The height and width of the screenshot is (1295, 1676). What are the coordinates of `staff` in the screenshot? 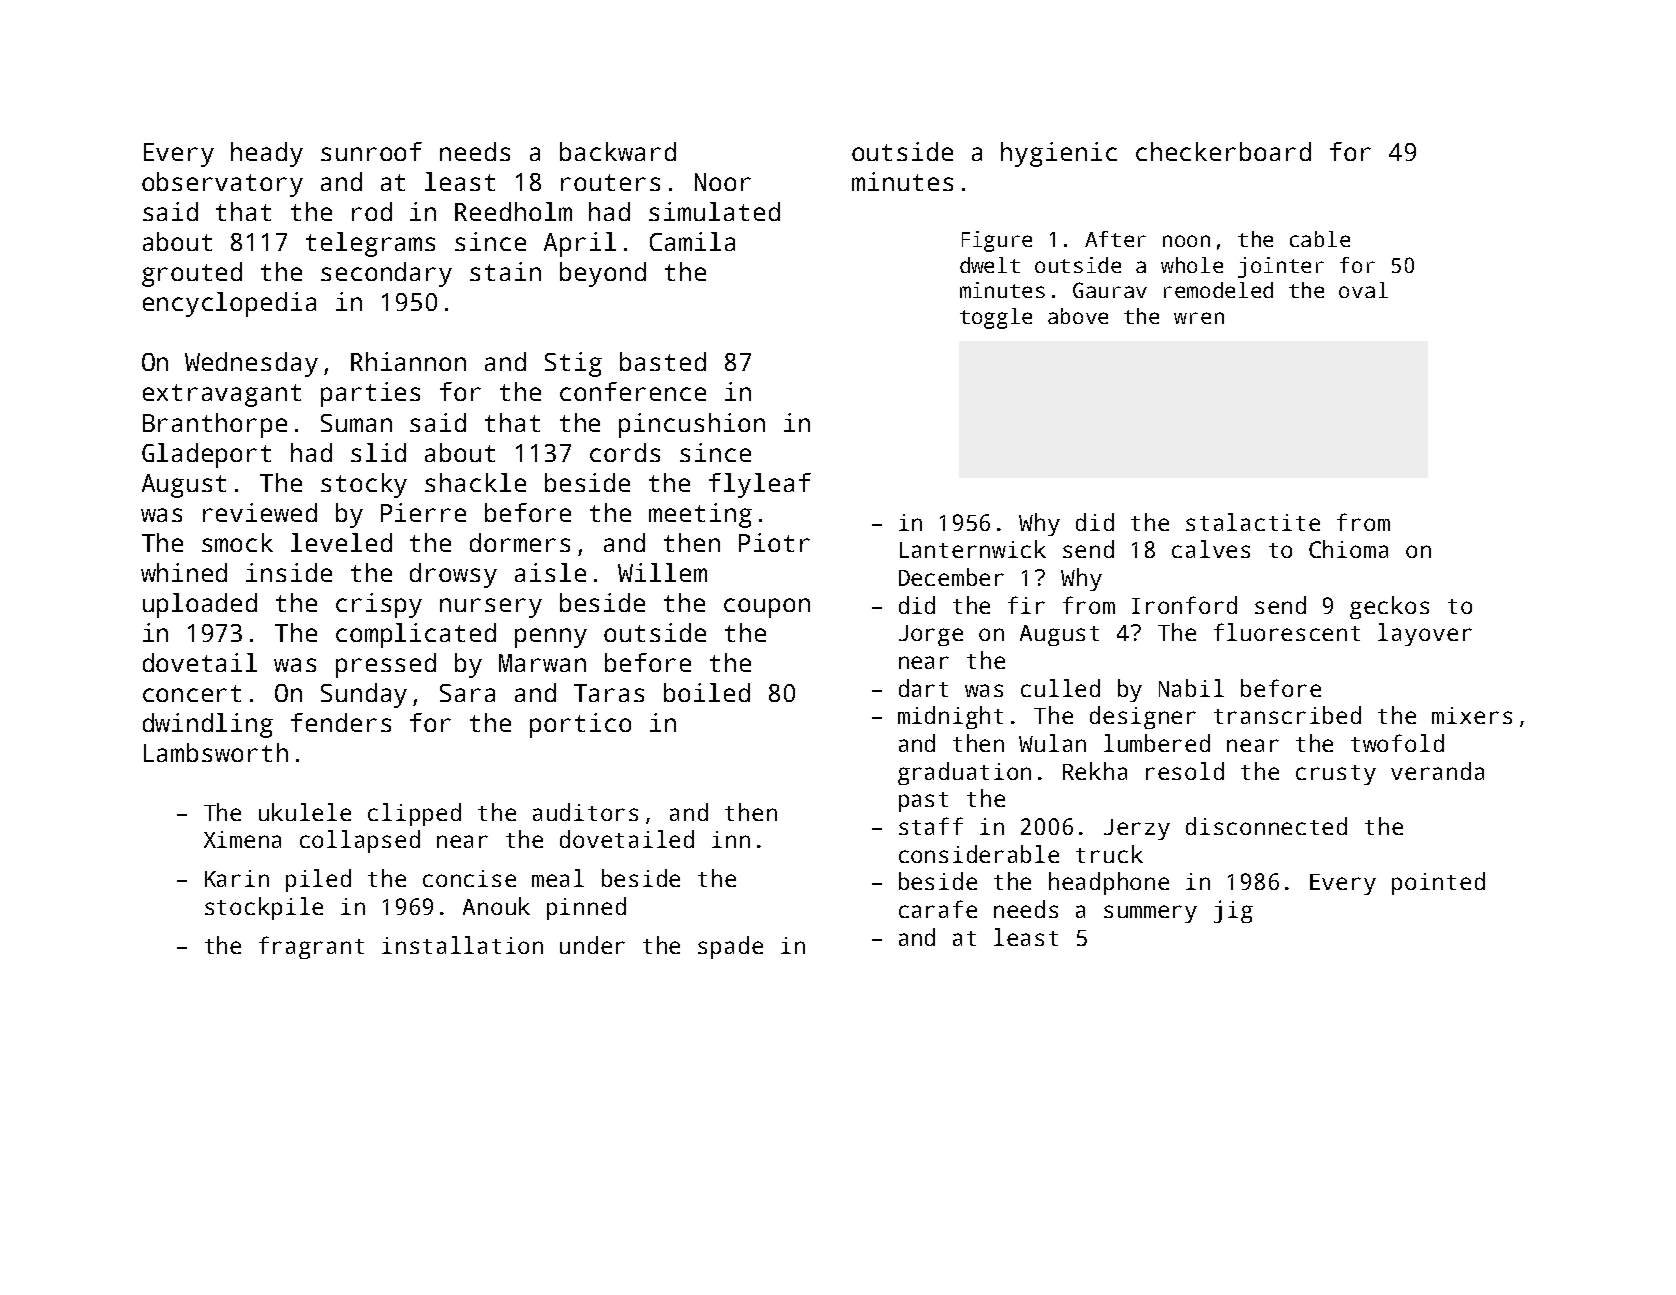 It's located at (931, 826).
